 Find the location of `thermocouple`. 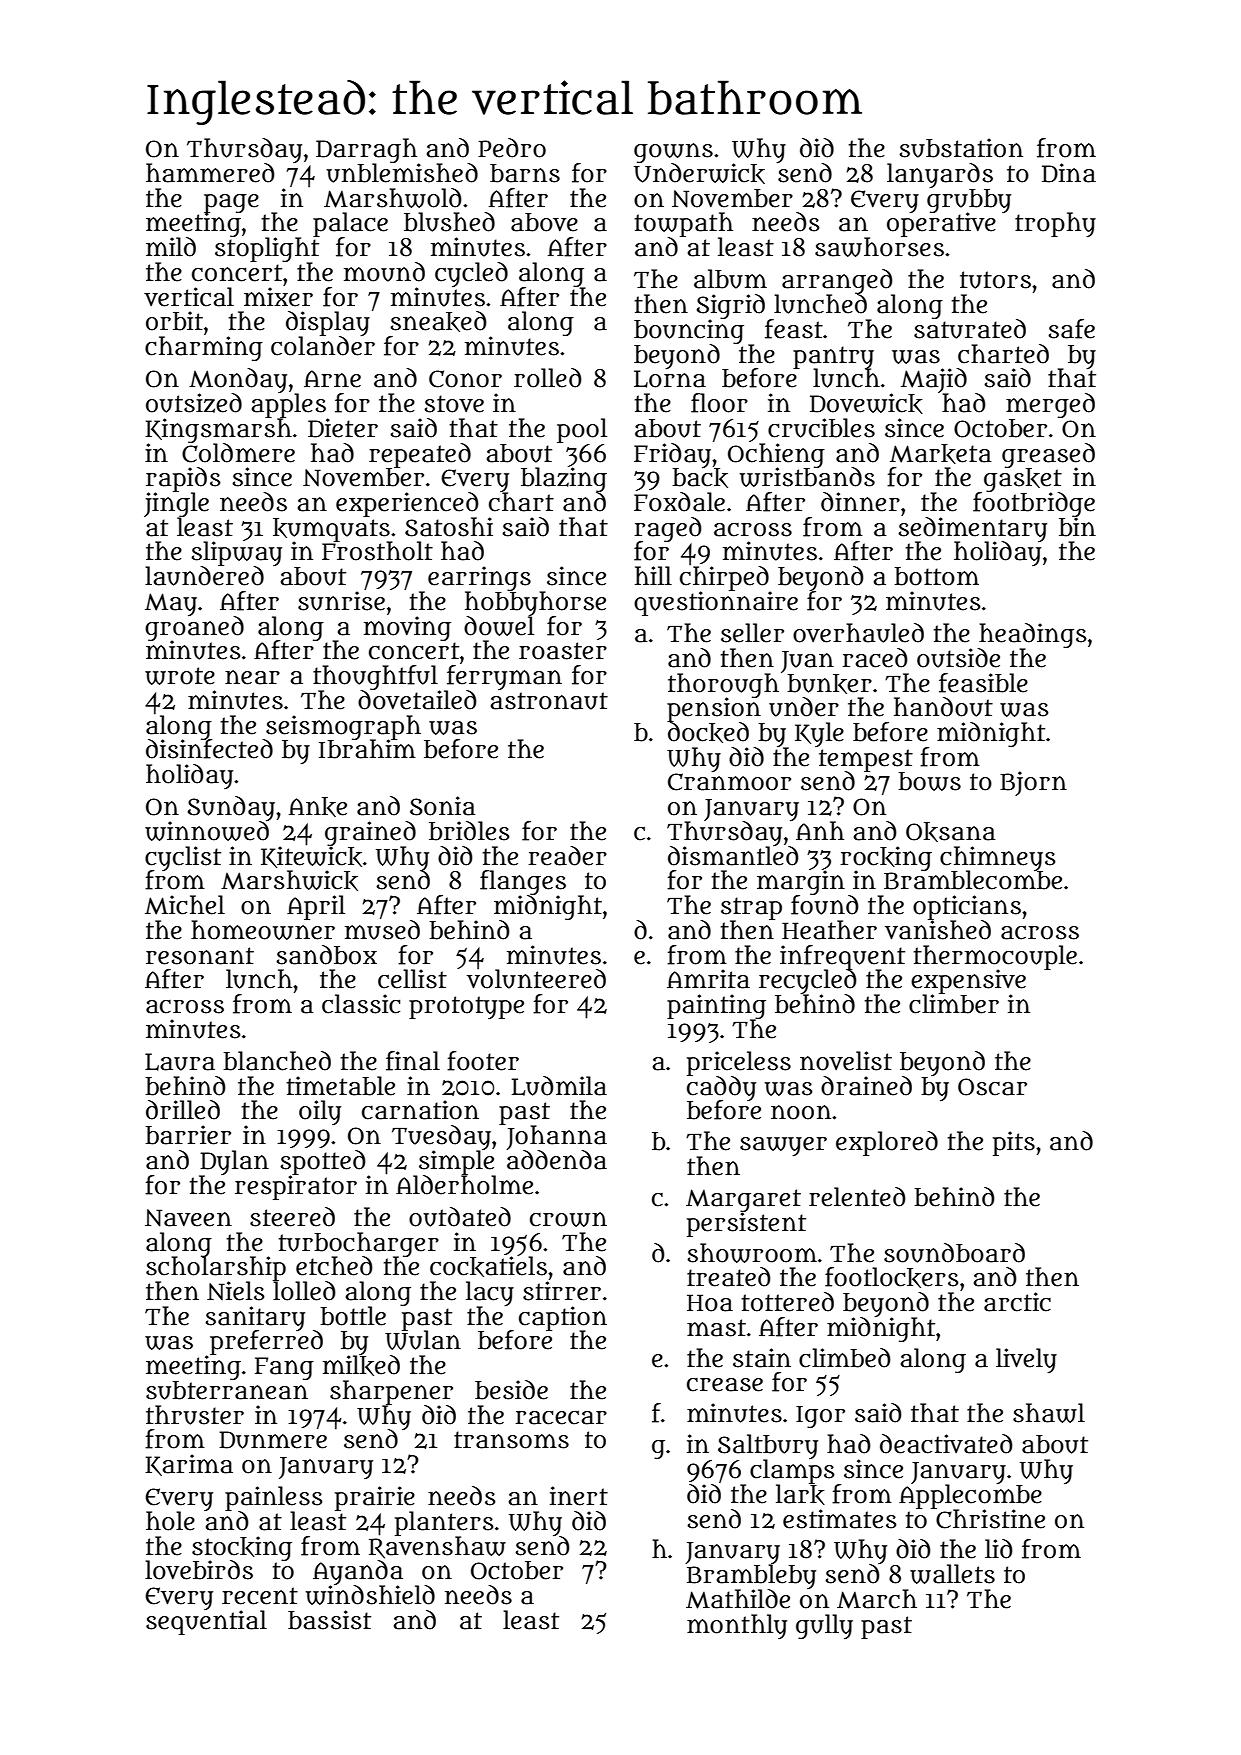

thermocouple is located at coordinates (995, 957).
